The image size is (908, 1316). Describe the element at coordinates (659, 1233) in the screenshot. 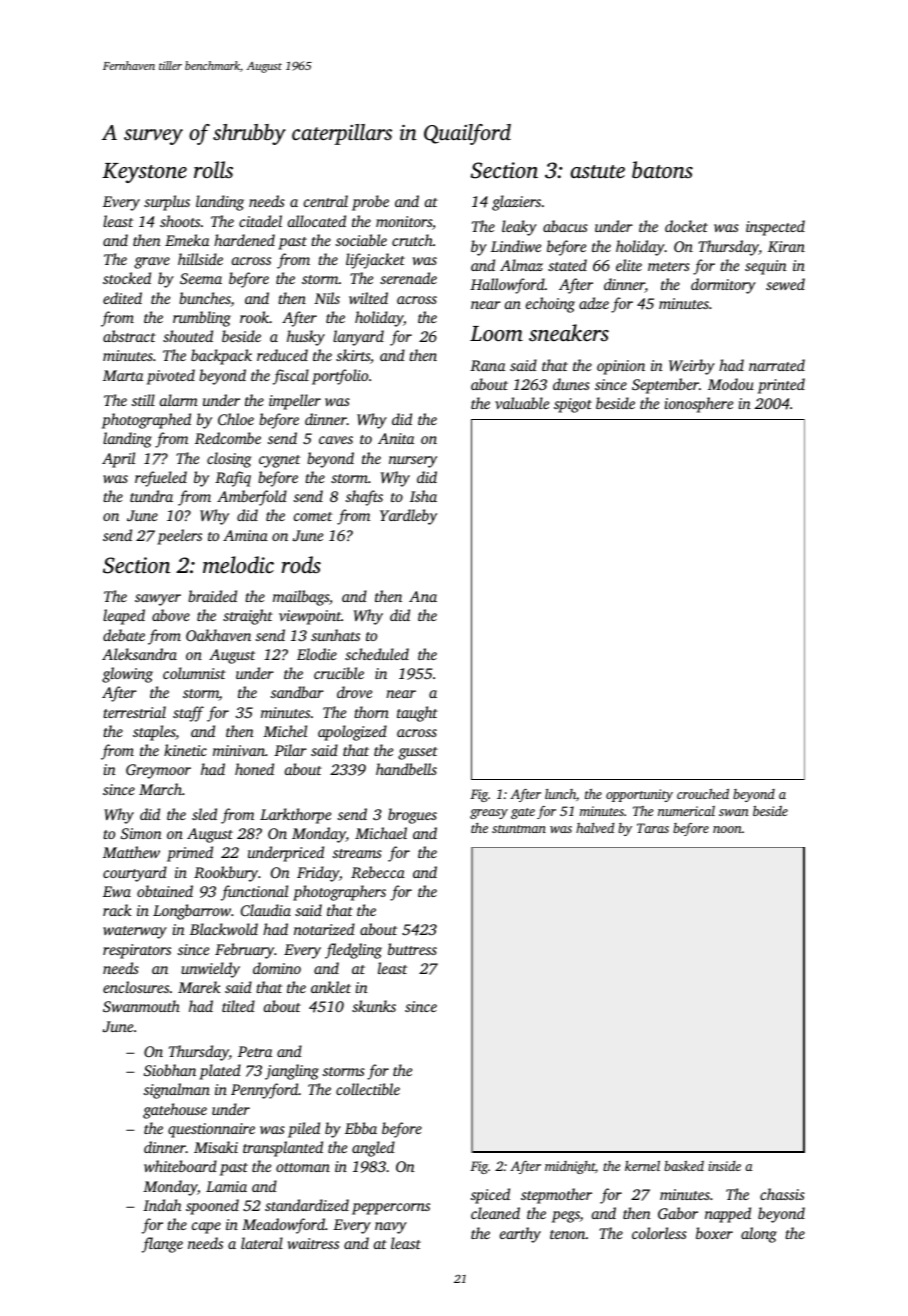

I see `colorless` at that location.
